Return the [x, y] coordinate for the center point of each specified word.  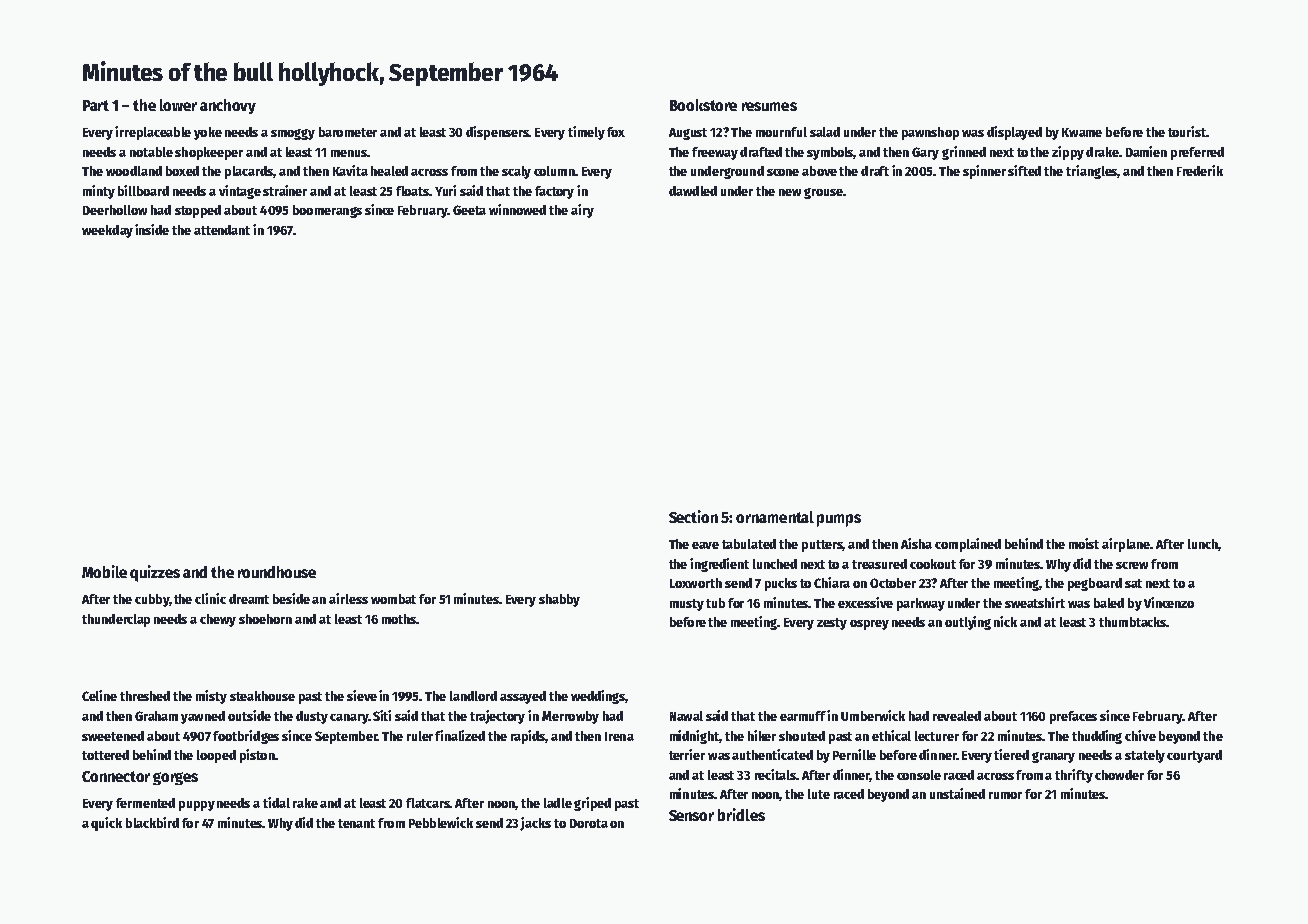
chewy [218, 620]
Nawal [686, 716]
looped [216, 756]
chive [1140, 735]
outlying [968, 623]
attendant [222, 230]
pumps [839, 520]
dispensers [497, 133]
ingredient [719, 565]
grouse [823, 193]
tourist [1187, 131]
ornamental [775, 517]
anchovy [228, 106]
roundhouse [277, 572]
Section [693, 516]
